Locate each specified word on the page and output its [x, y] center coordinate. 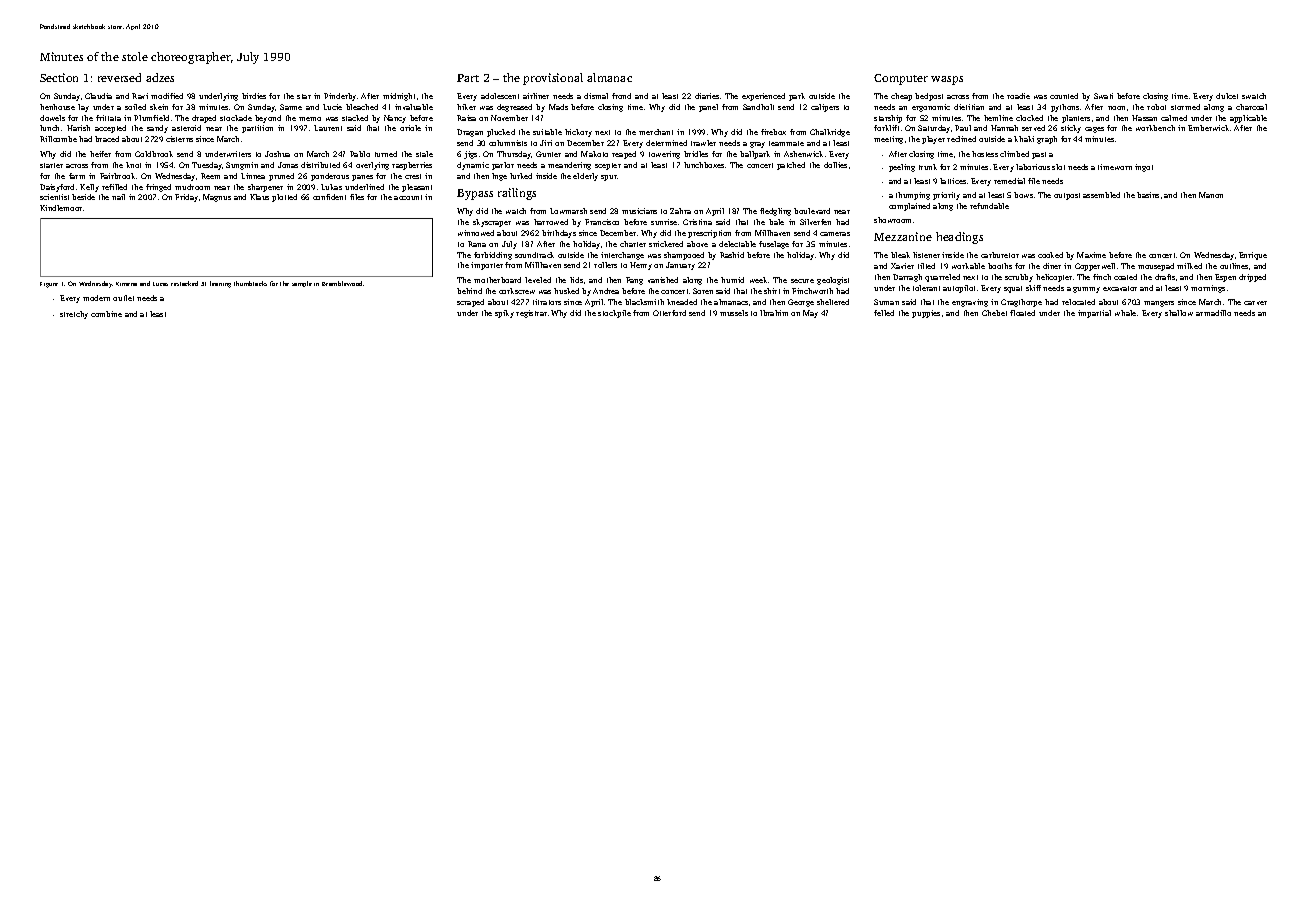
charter [633, 244]
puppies [926, 314]
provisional [553, 79]
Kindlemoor [61, 208]
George [801, 303]
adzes [160, 77]
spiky [504, 314]
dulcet [1227, 96]
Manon [1211, 195]
